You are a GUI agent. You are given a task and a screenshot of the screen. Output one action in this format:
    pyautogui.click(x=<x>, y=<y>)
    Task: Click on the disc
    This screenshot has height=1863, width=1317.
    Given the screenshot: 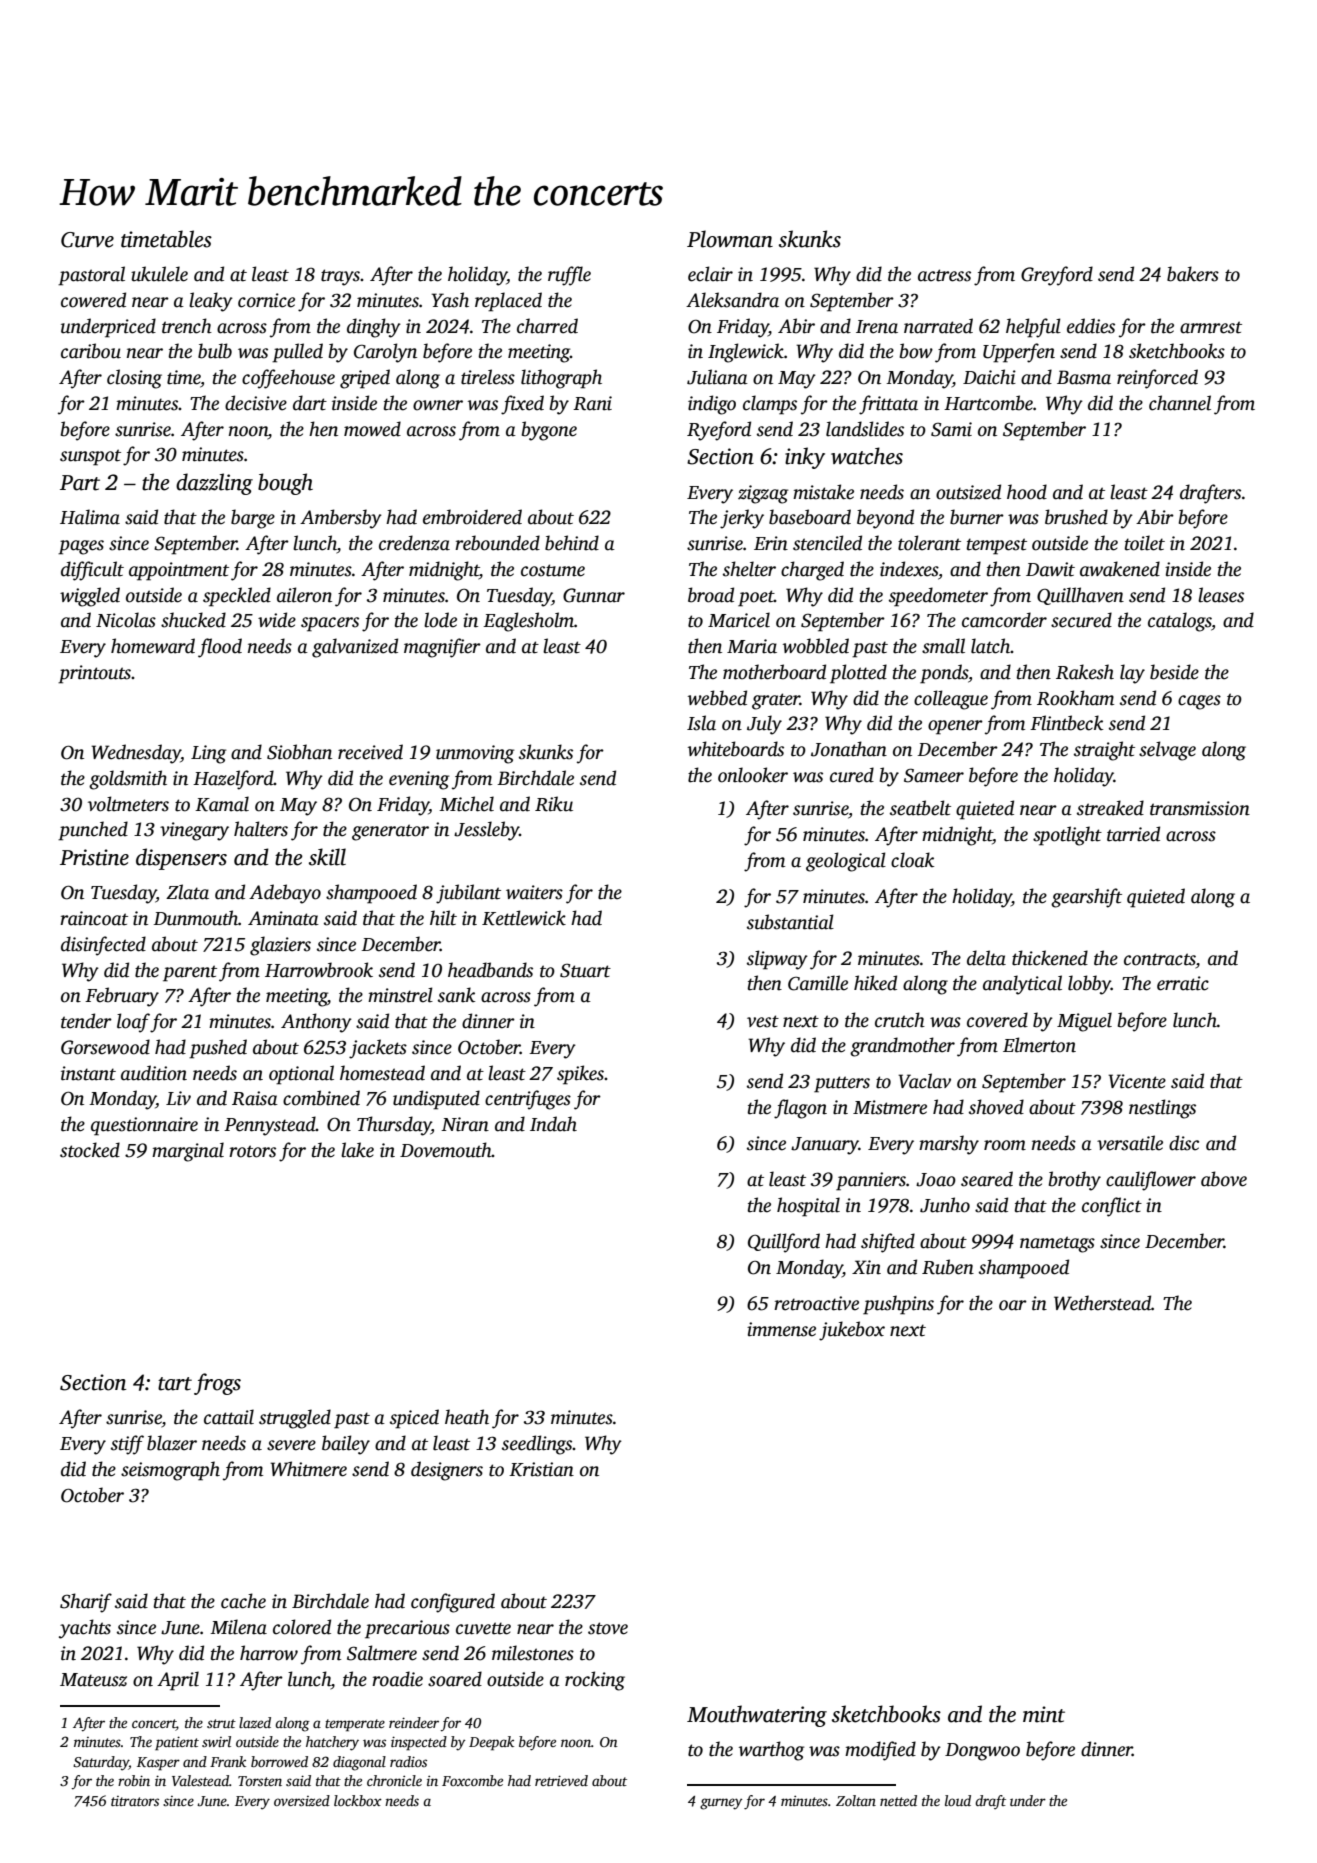 What is the action you would take?
    pyautogui.click(x=1184, y=1143)
